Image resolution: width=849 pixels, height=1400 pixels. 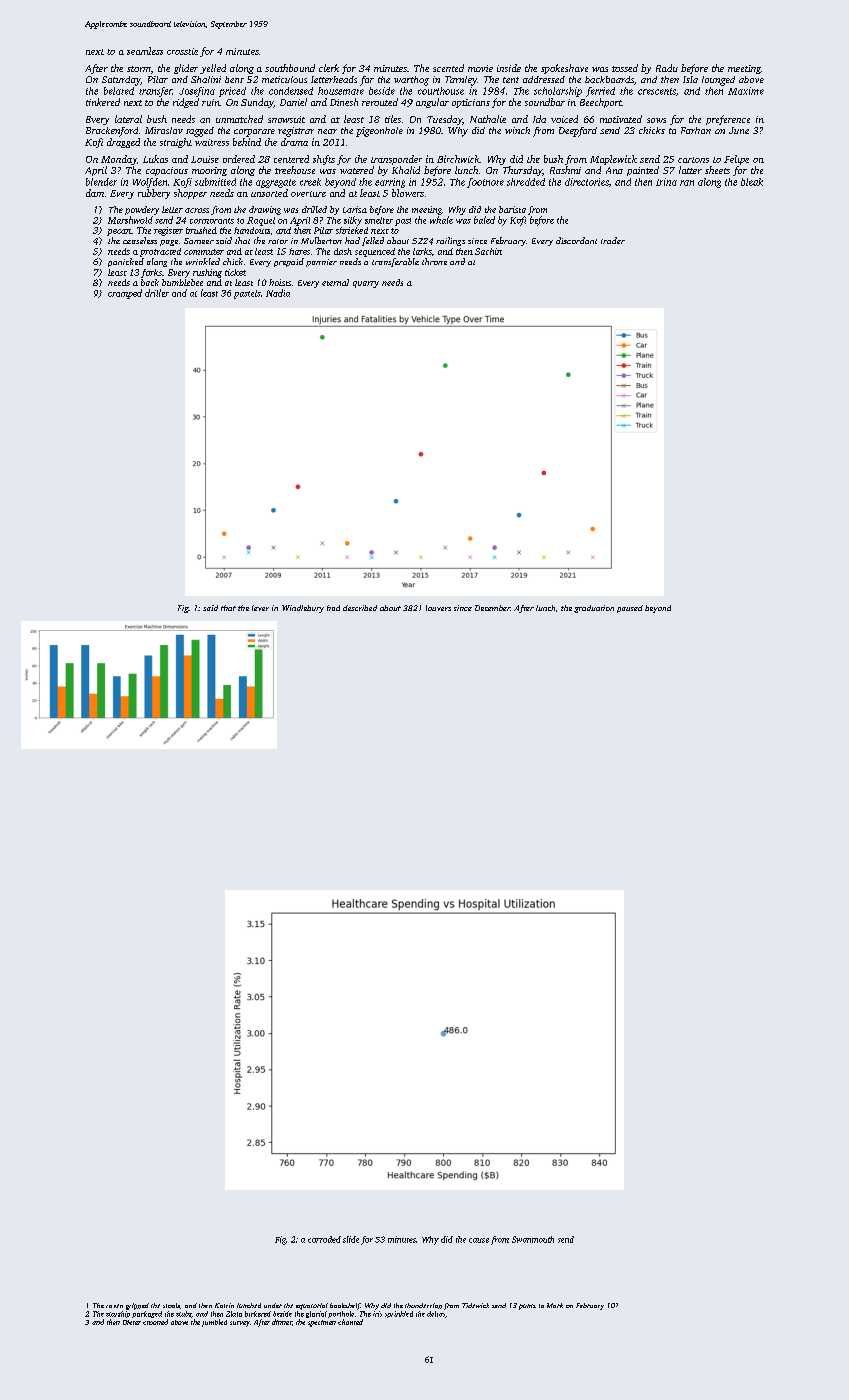 I want to click on sheets, so click(x=717, y=170).
